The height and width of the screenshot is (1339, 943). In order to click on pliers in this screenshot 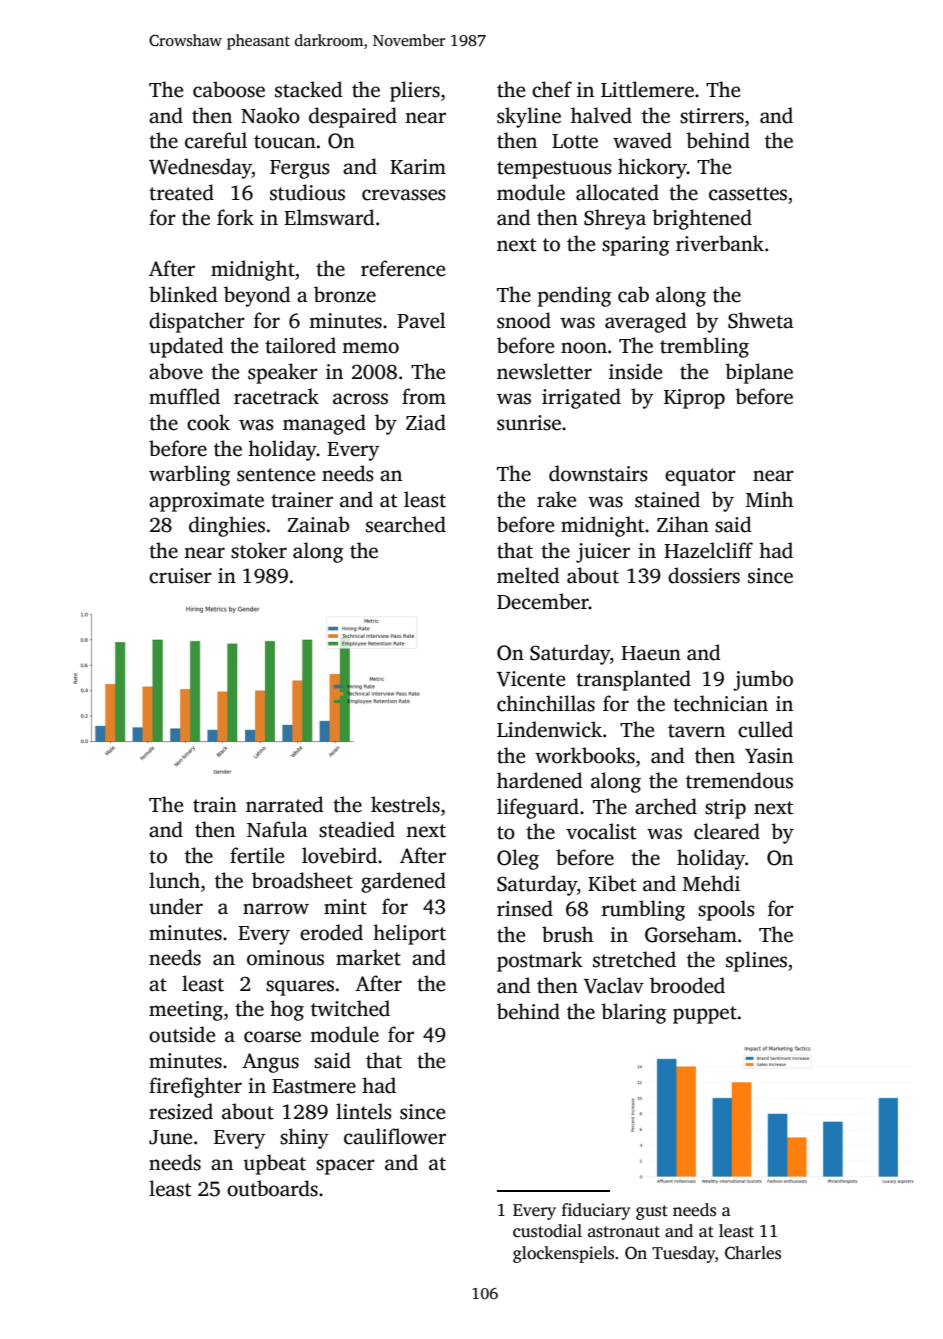, I will do `click(415, 91)`.
